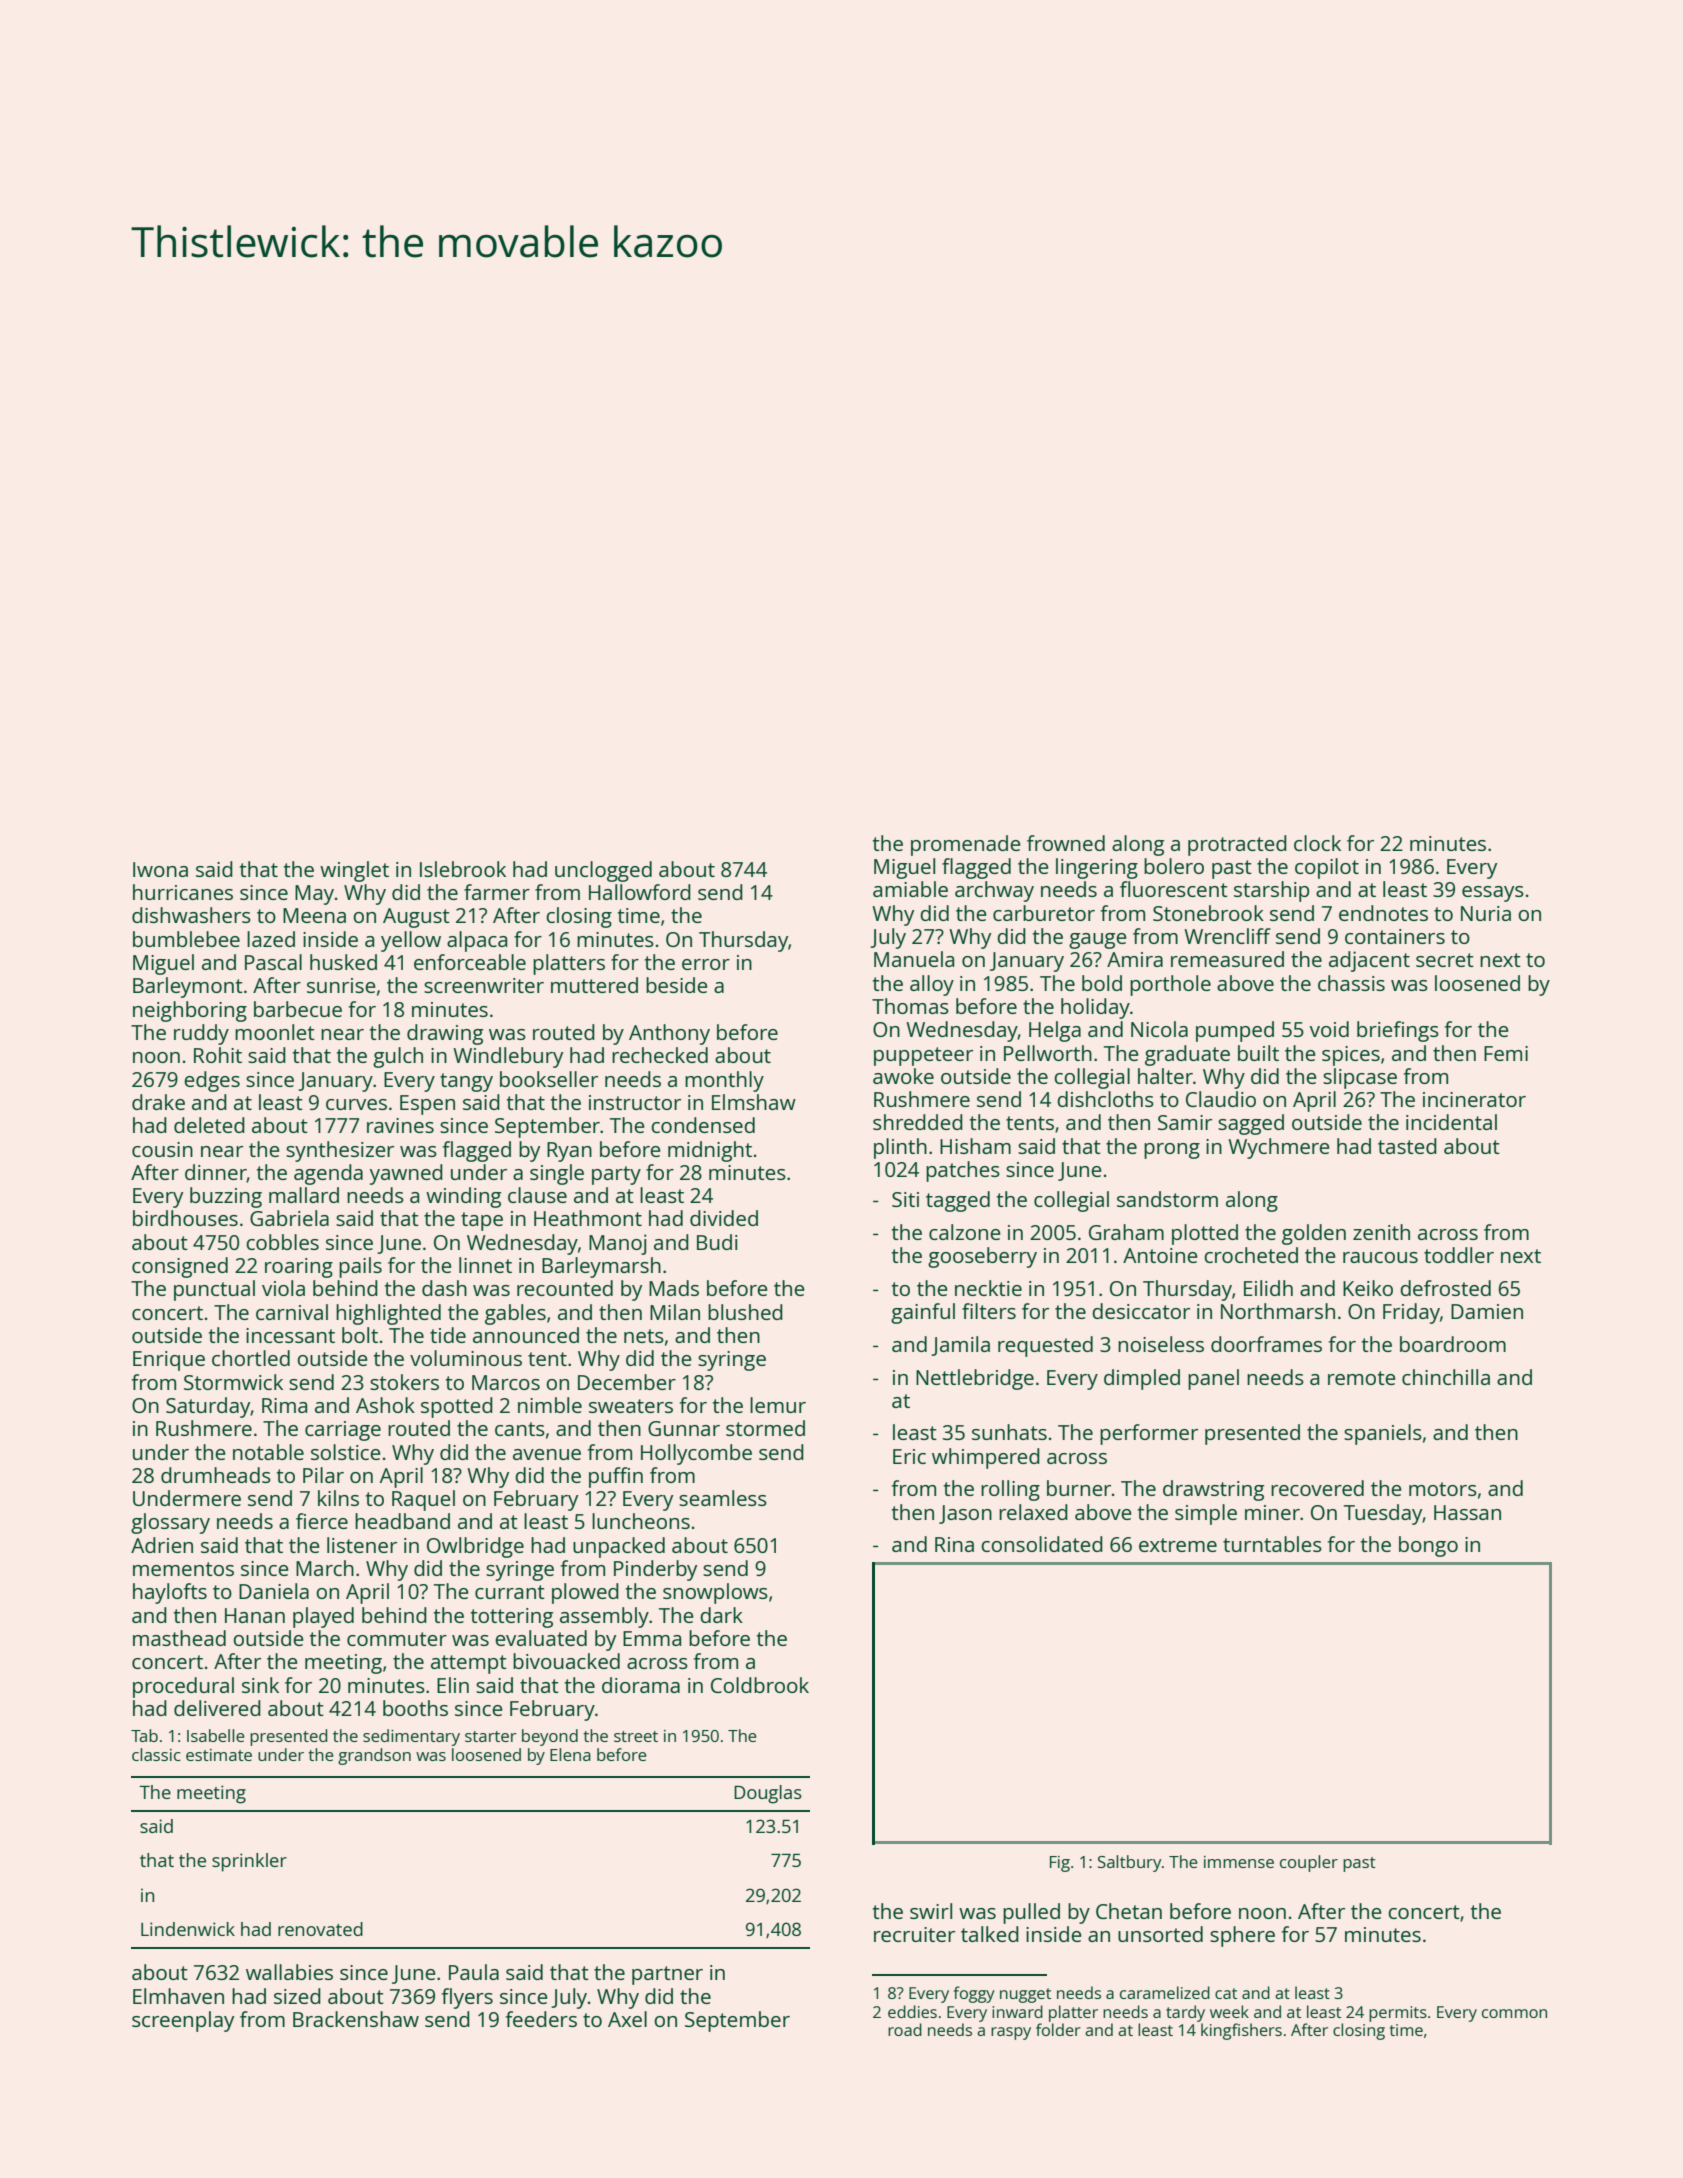  I want to click on monthly, so click(724, 1081).
